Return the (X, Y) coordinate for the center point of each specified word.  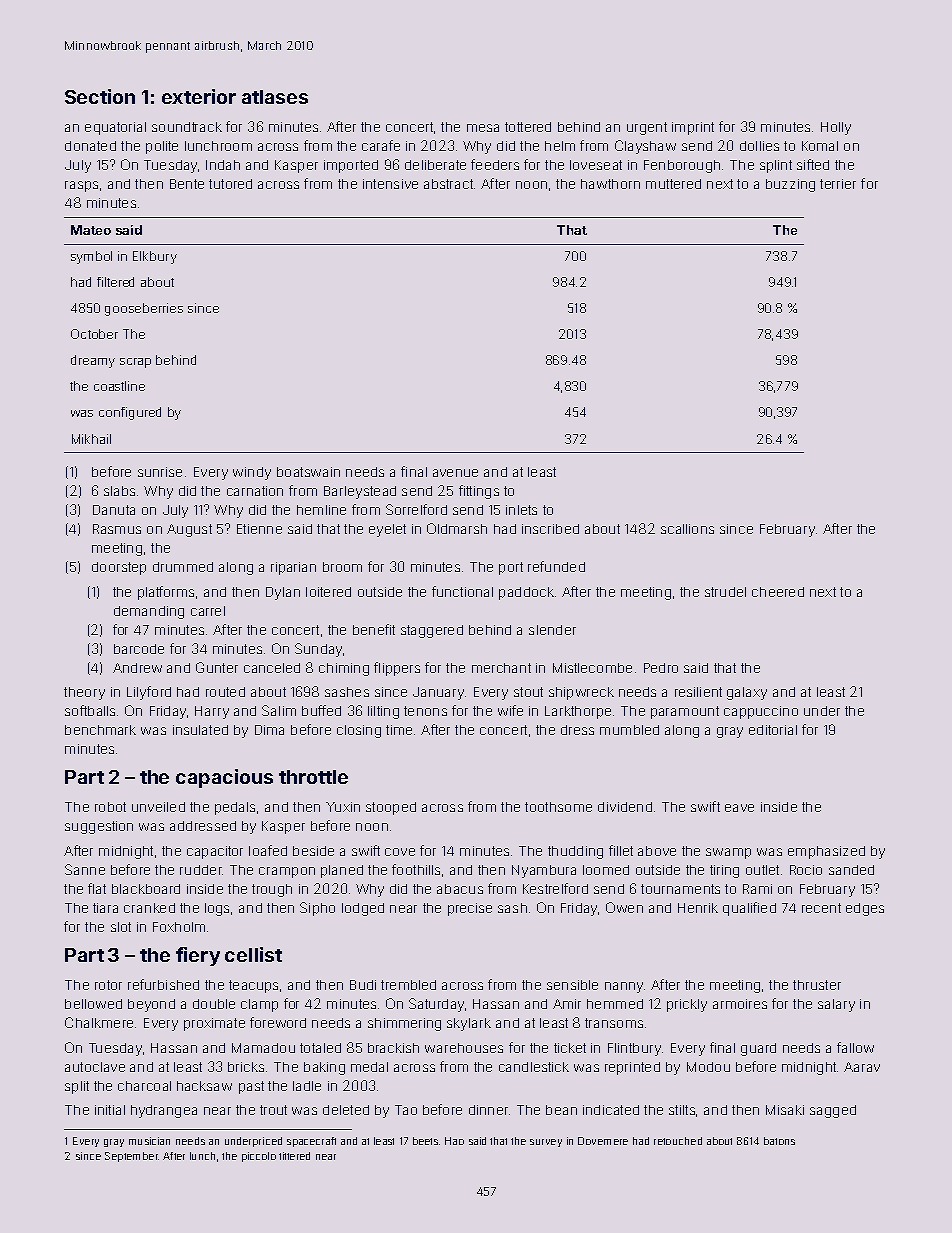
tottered (528, 127)
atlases (275, 97)
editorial (773, 730)
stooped (391, 808)
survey (546, 1143)
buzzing (790, 185)
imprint (693, 128)
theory (84, 693)
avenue (455, 473)
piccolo (259, 1157)
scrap (135, 363)
